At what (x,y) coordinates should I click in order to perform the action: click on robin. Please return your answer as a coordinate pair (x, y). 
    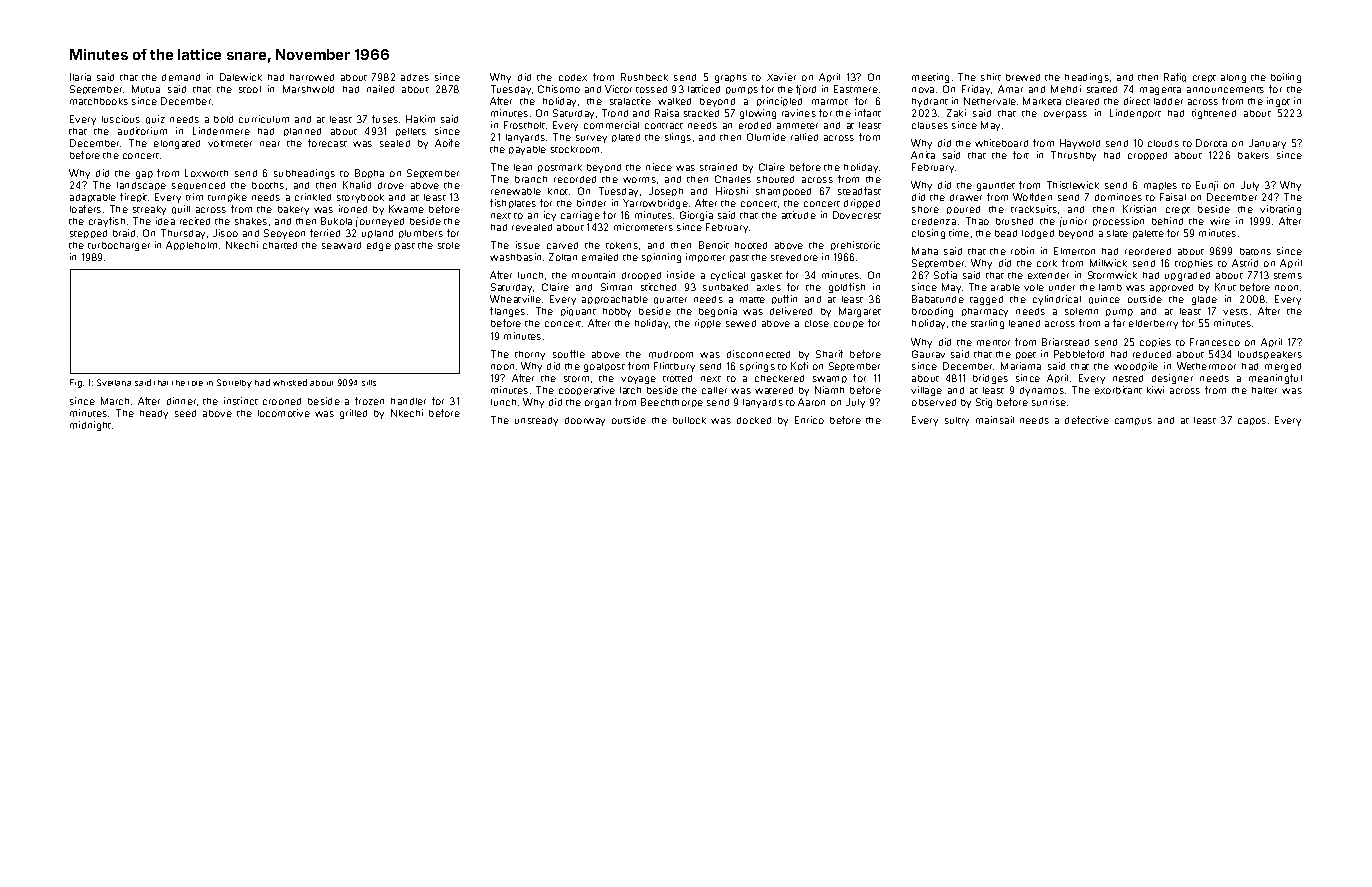
    Looking at the image, I should click on (1022, 251).
